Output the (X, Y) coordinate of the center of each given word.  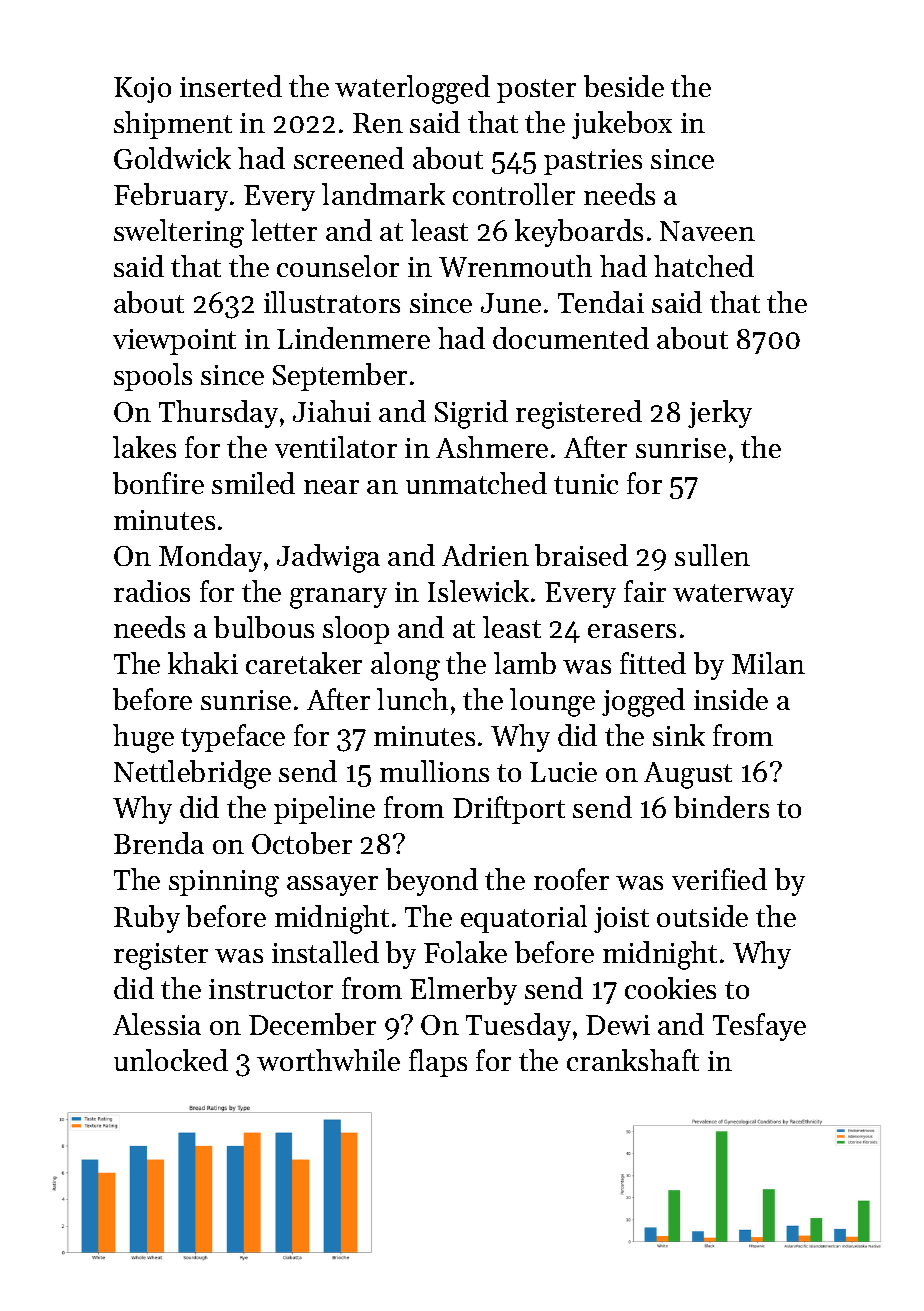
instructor (271, 989)
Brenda (159, 843)
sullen (712, 555)
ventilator (336, 447)
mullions (434, 771)
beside (624, 86)
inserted (231, 86)
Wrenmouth (515, 266)
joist (621, 920)
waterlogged (412, 89)
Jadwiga (328, 558)
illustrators (332, 302)
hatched (704, 266)
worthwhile (328, 1060)
